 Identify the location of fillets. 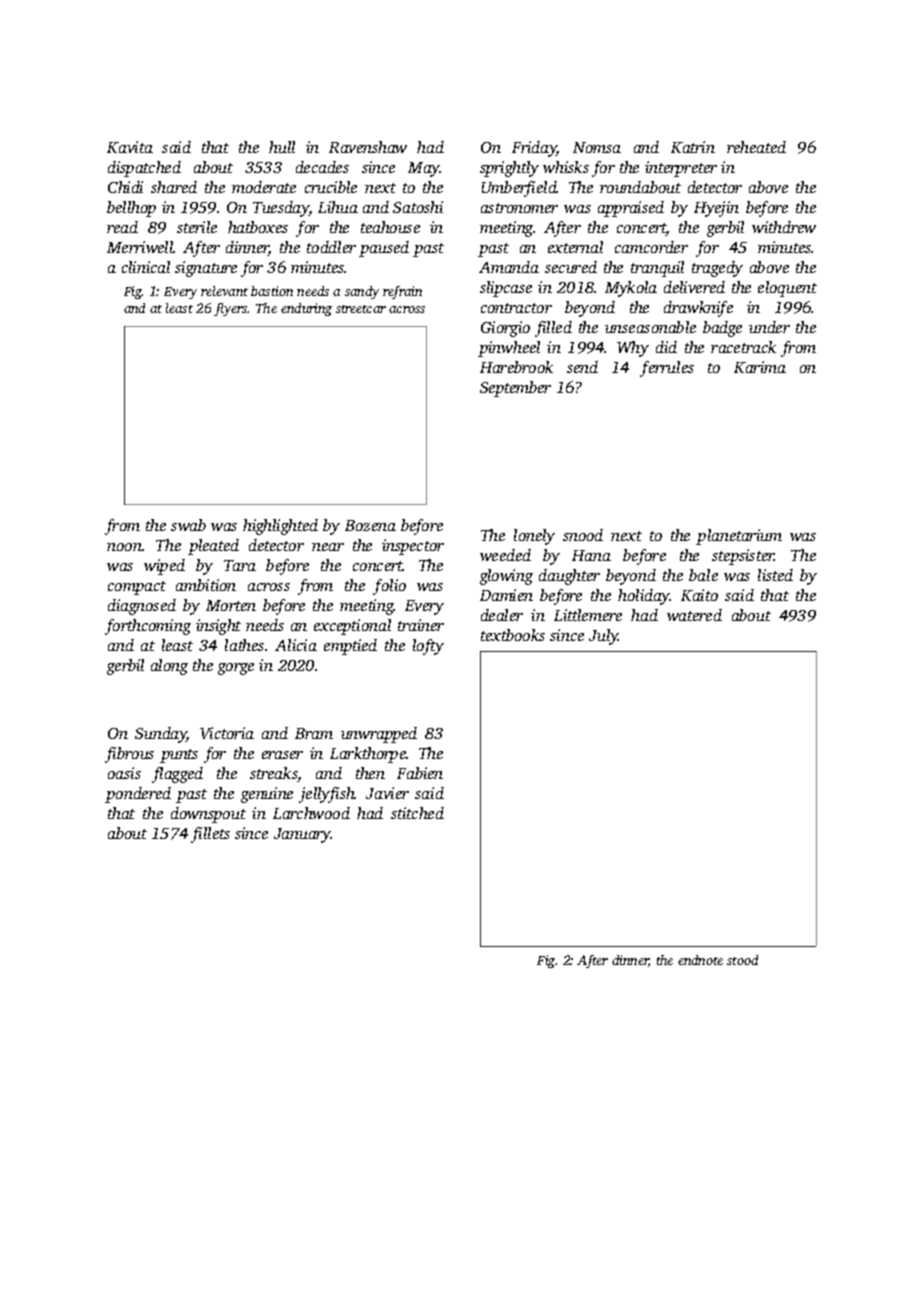
(210, 835).
